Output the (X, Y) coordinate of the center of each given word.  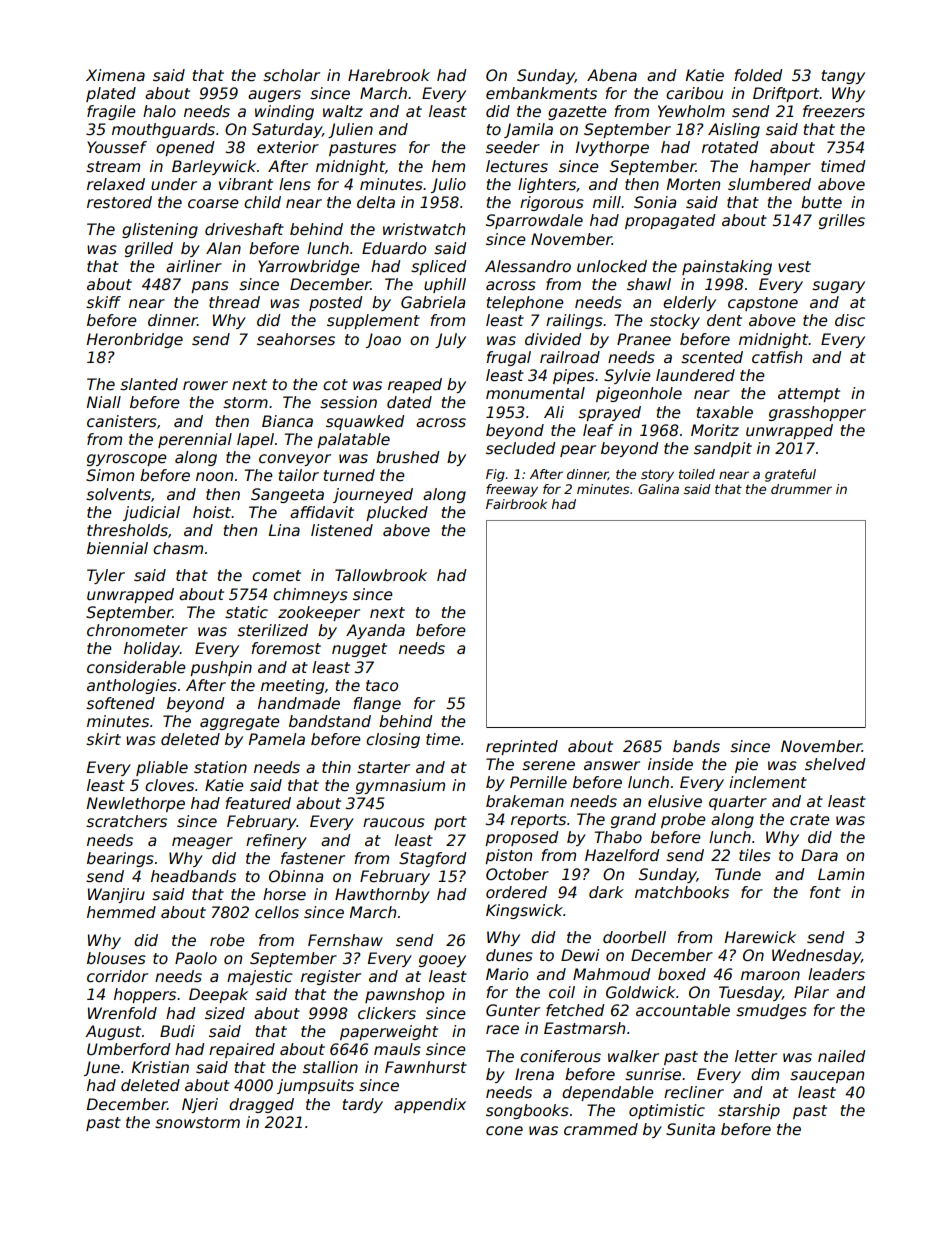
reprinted (522, 747)
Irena (534, 1074)
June (102, 1068)
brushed (407, 457)
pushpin (221, 668)
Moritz (715, 430)
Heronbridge (135, 340)
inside (670, 764)
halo (159, 111)
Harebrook (389, 75)
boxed (682, 974)
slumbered (769, 184)
